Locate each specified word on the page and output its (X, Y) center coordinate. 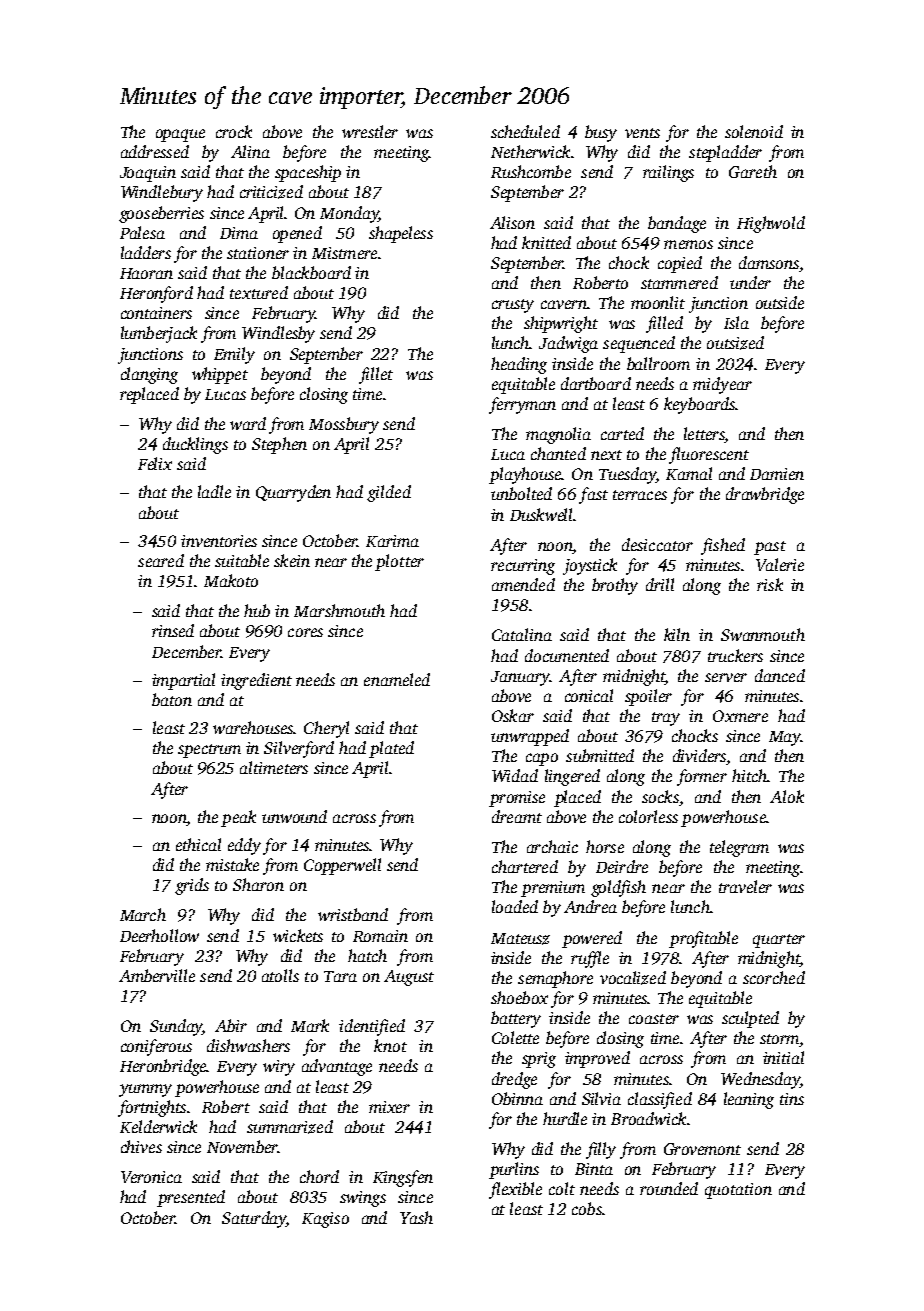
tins (792, 1099)
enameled (397, 679)
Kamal (689, 473)
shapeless (401, 234)
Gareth (753, 171)
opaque (180, 135)
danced (780, 675)
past (770, 548)
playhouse (525, 475)
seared (161, 560)
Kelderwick (158, 1126)
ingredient (256, 681)
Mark (310, 1025)
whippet (220, 375)
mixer (389, 1107)
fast (593, 495)
